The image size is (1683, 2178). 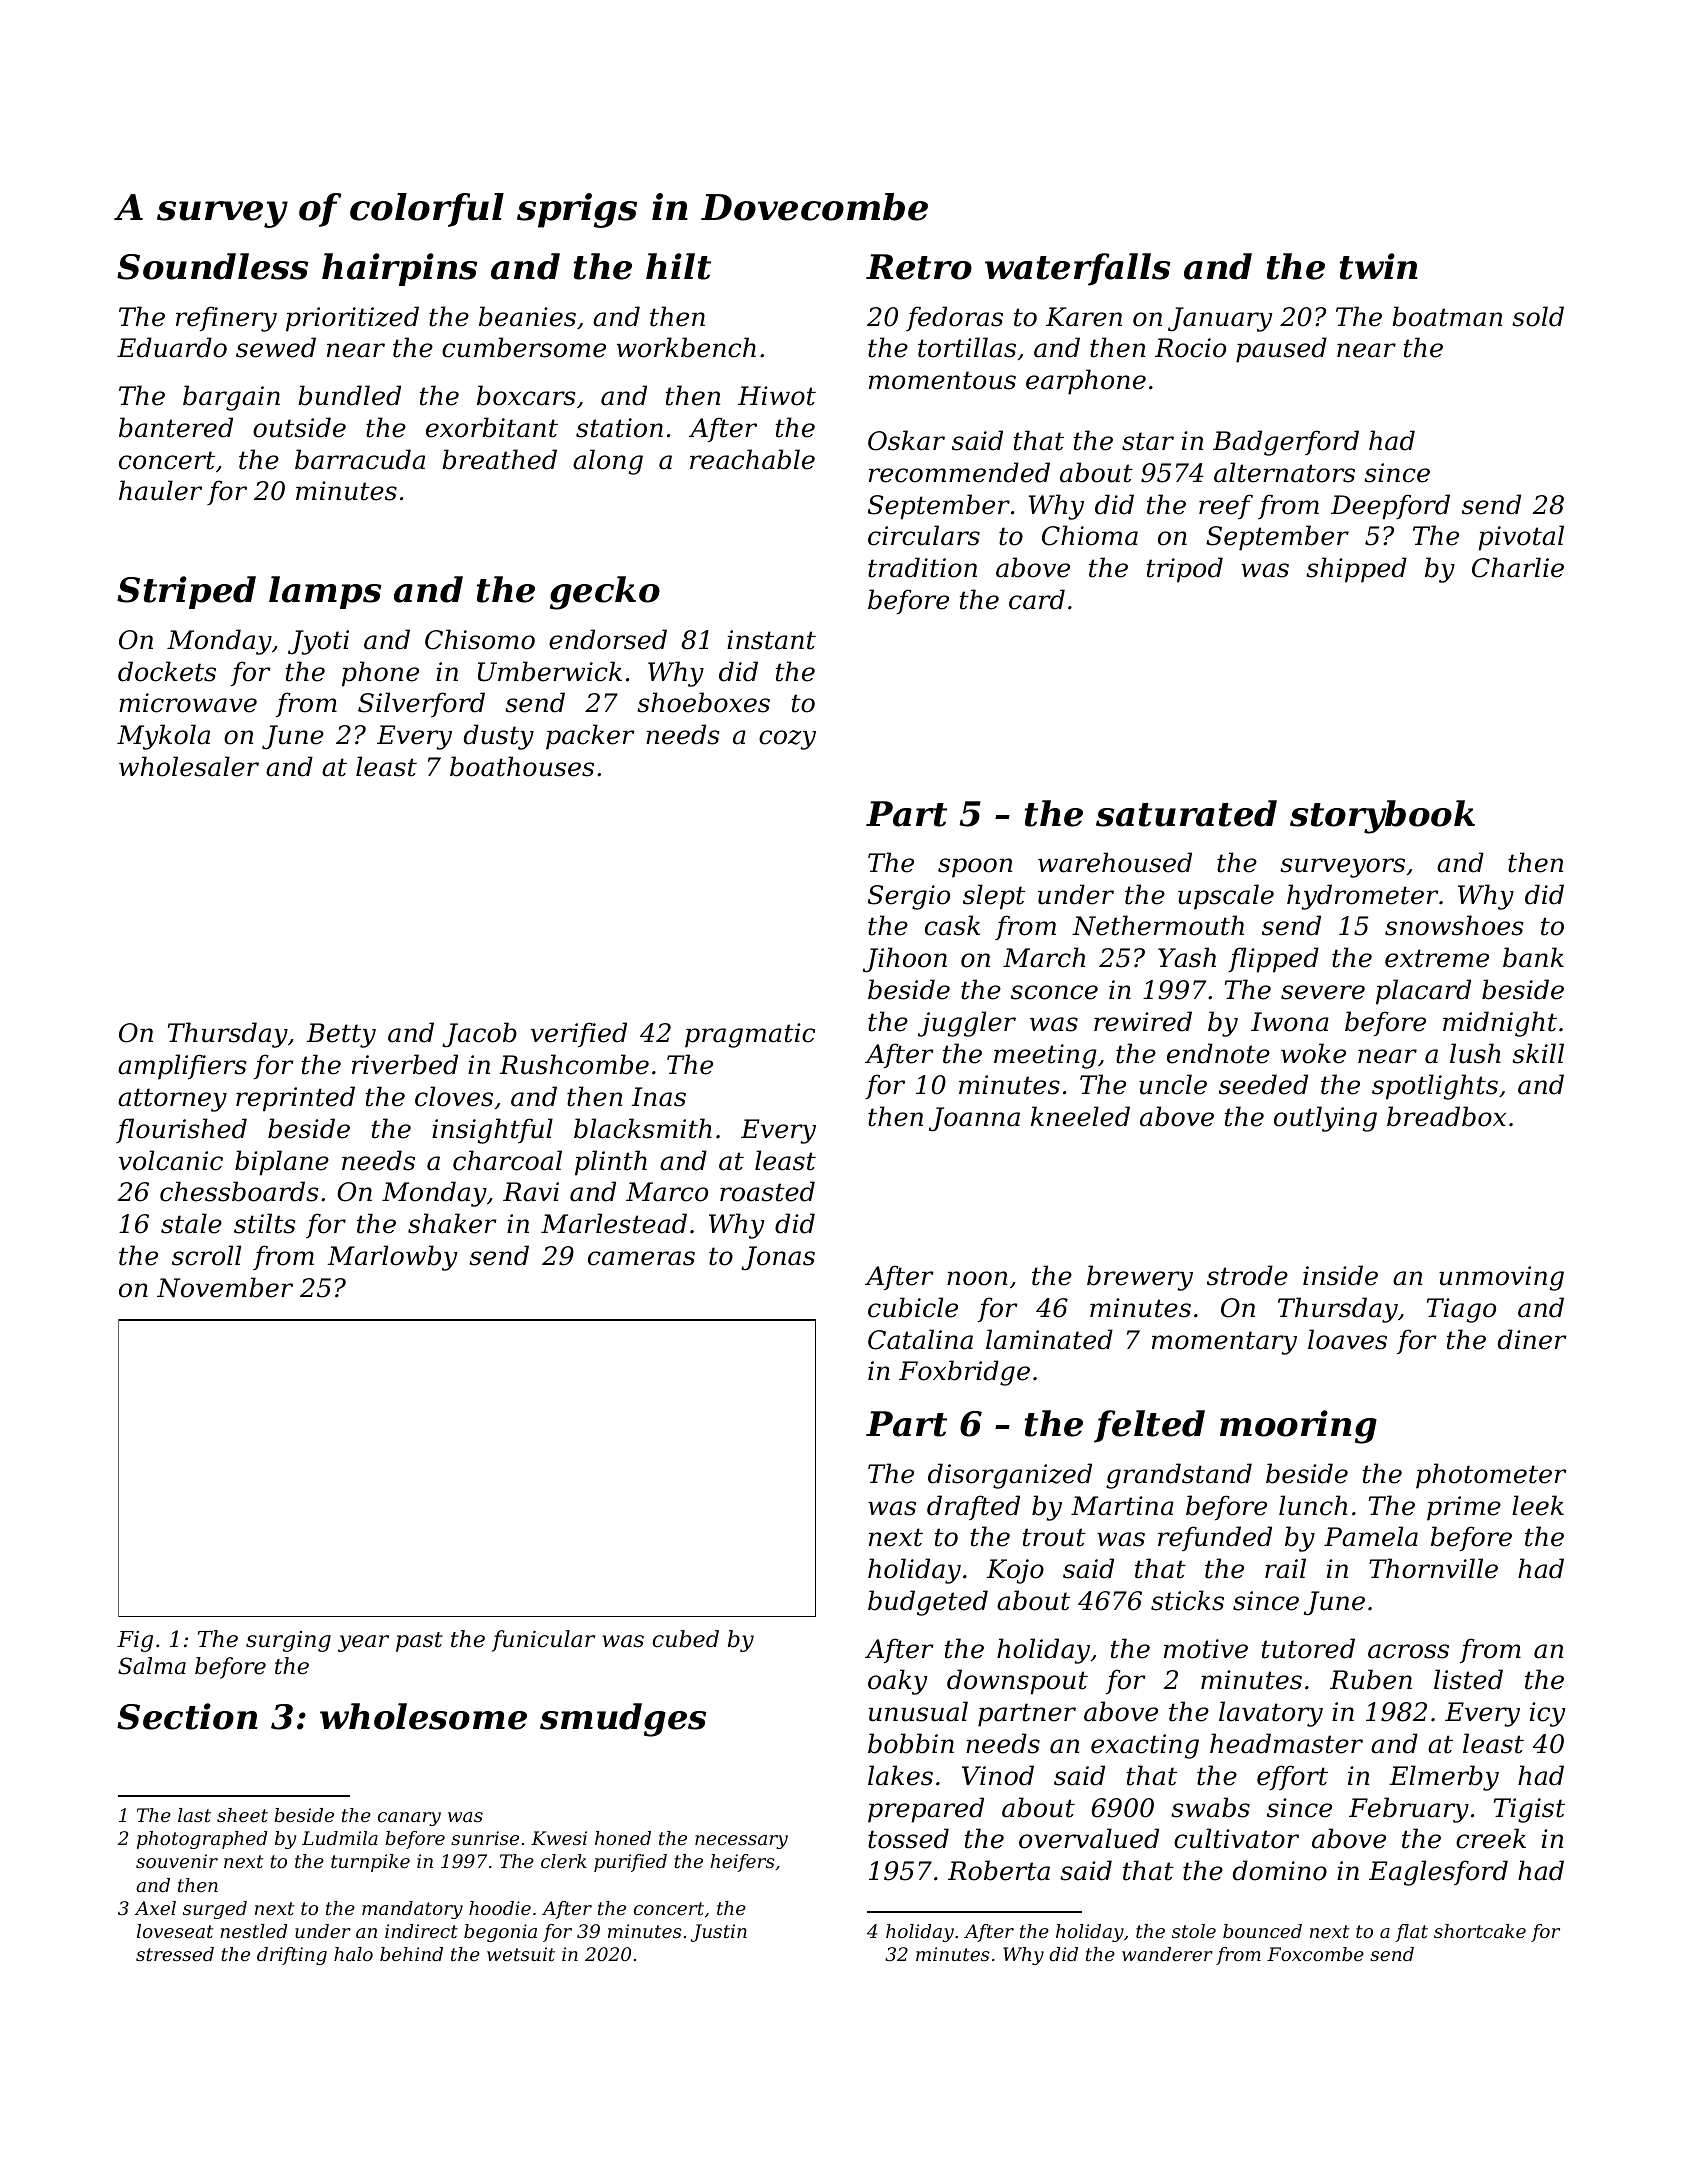 What do you see at coordinates (399, 269) in the screenshot?
I see `hairpins` at bounding box center [399, 269].
